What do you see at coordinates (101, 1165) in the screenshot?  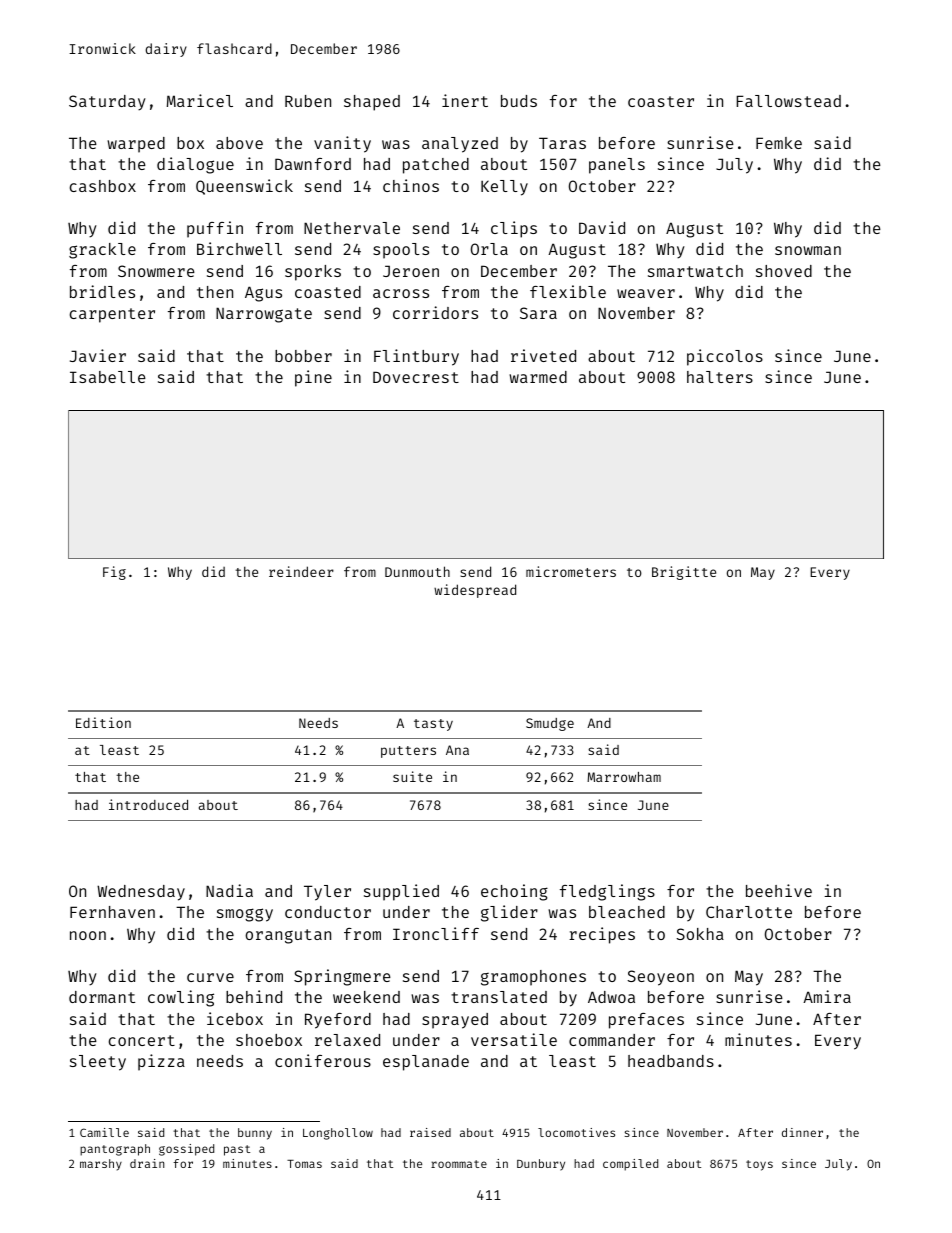 I see `marshy` at bounding box center [101, 1165].
